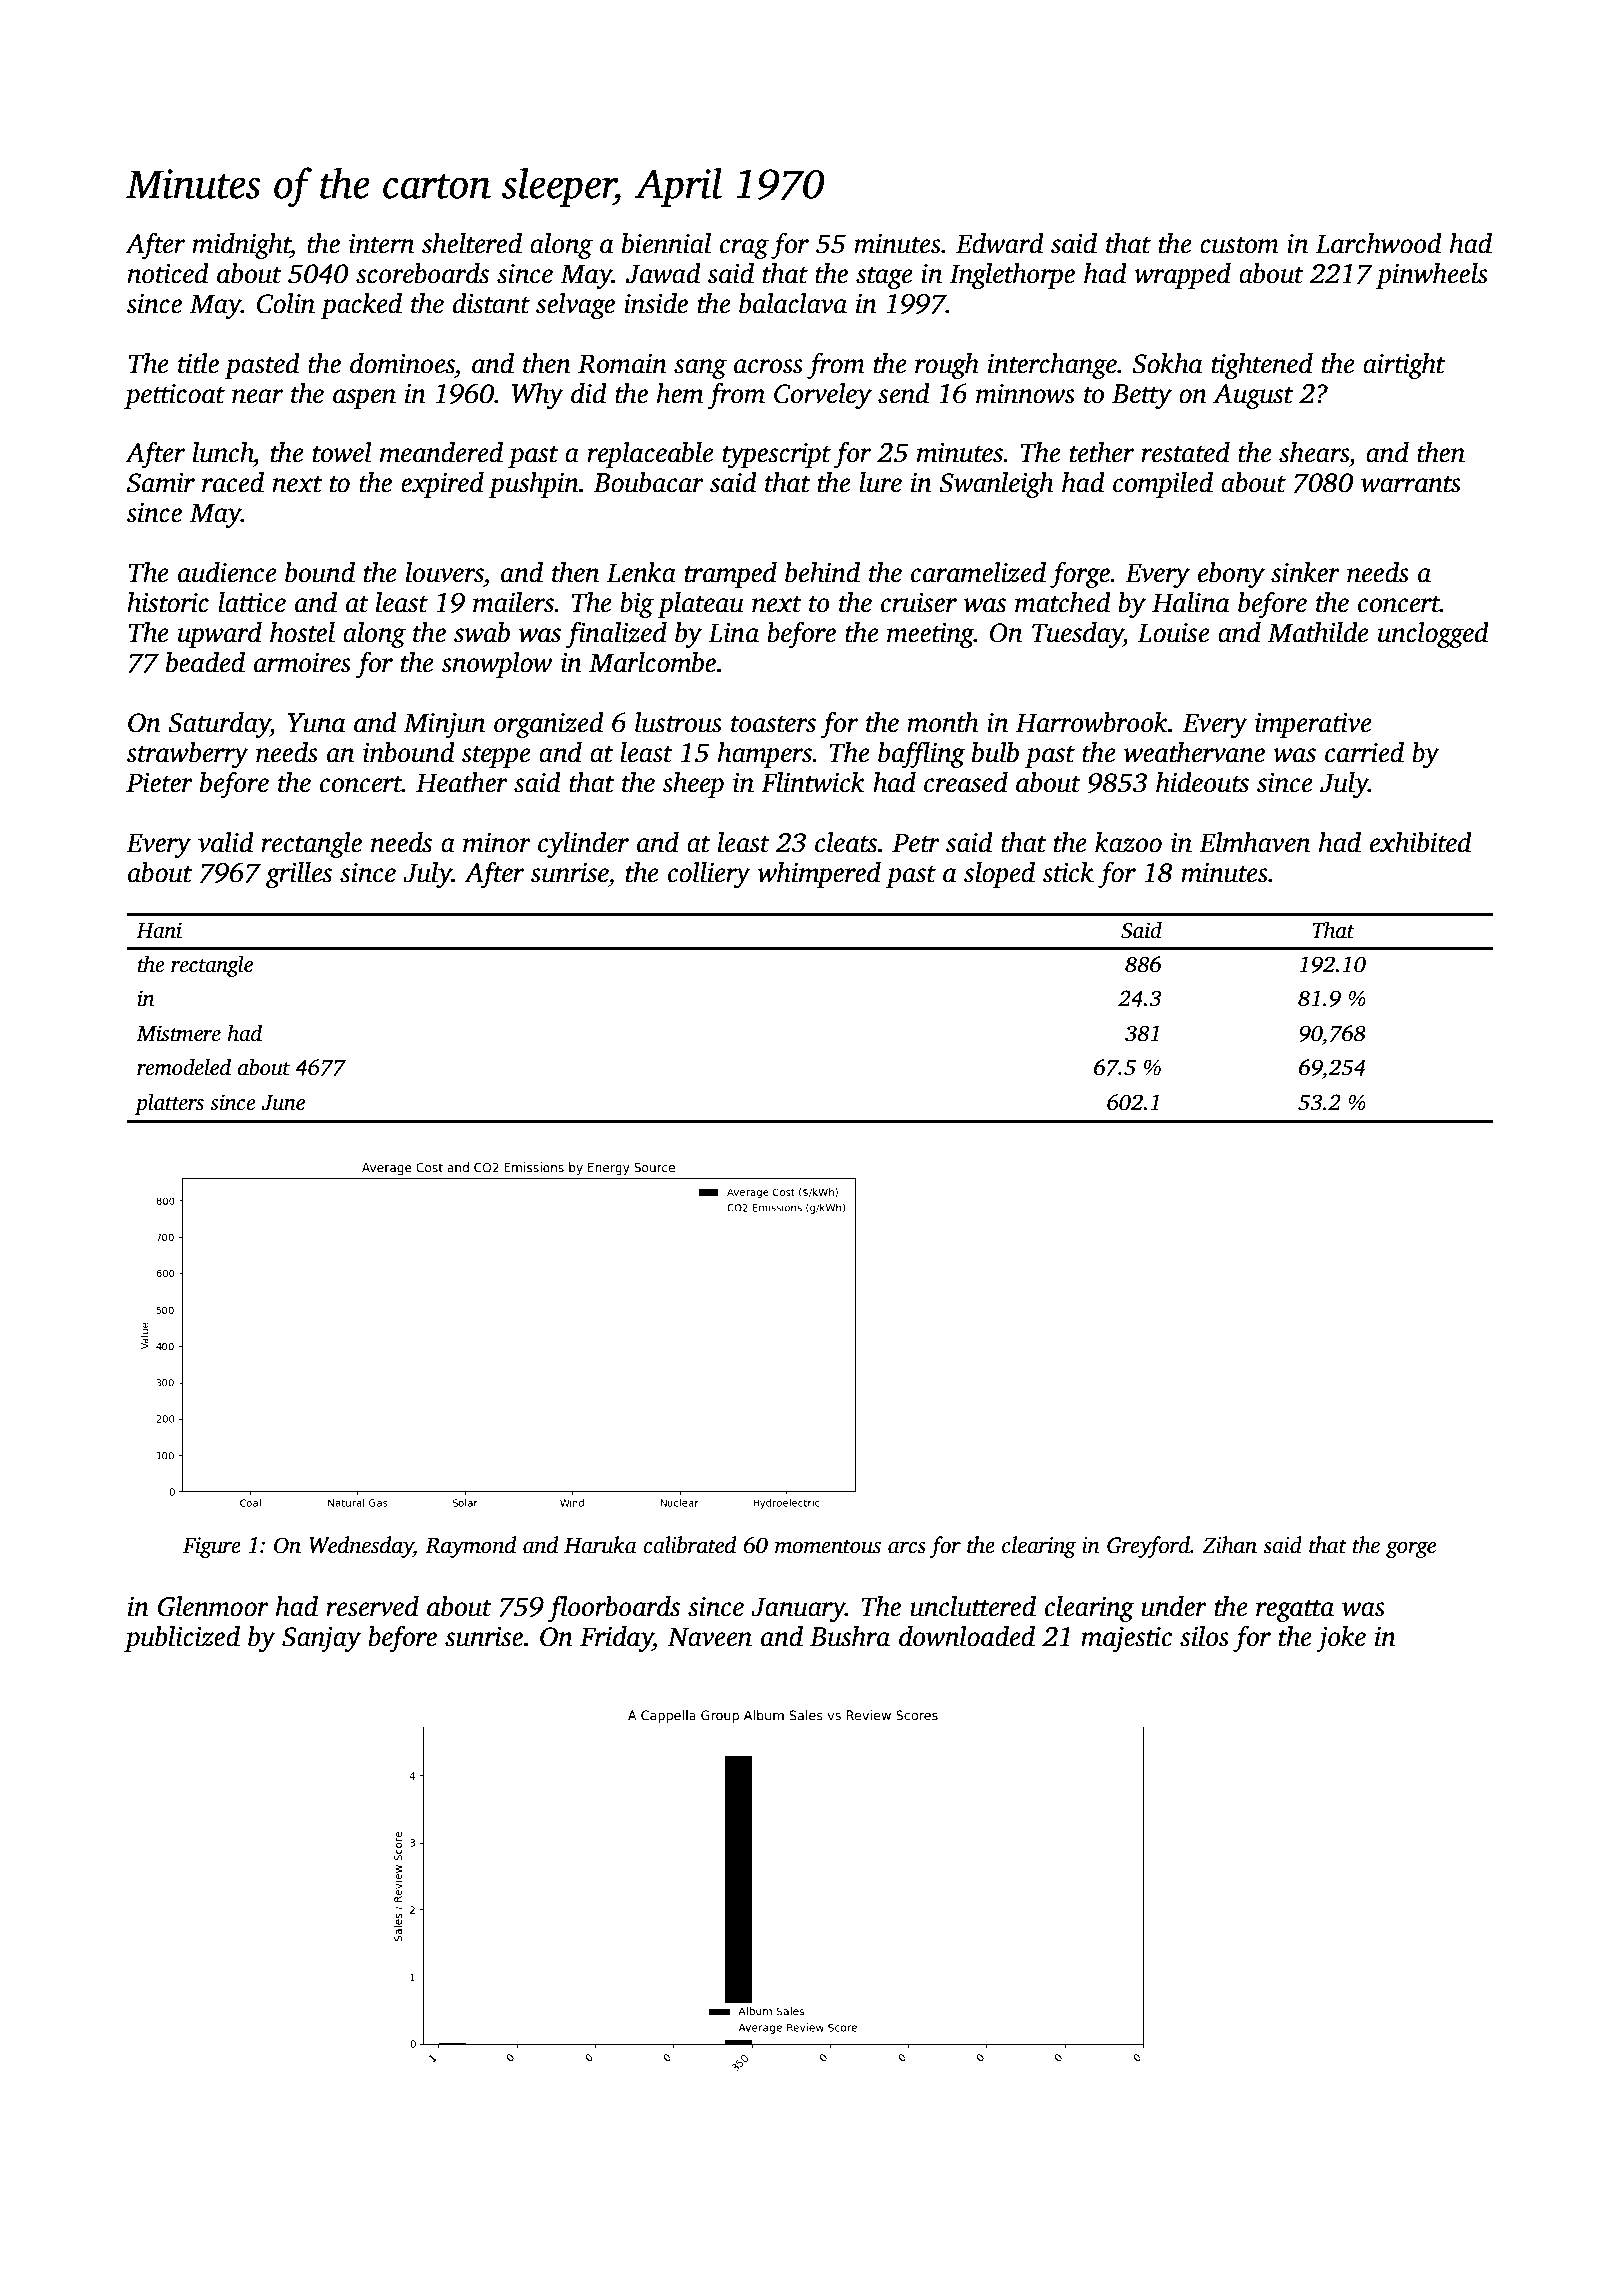 The image size is (1620, 2292). I want to click on reserved, so click(372, 1606).
